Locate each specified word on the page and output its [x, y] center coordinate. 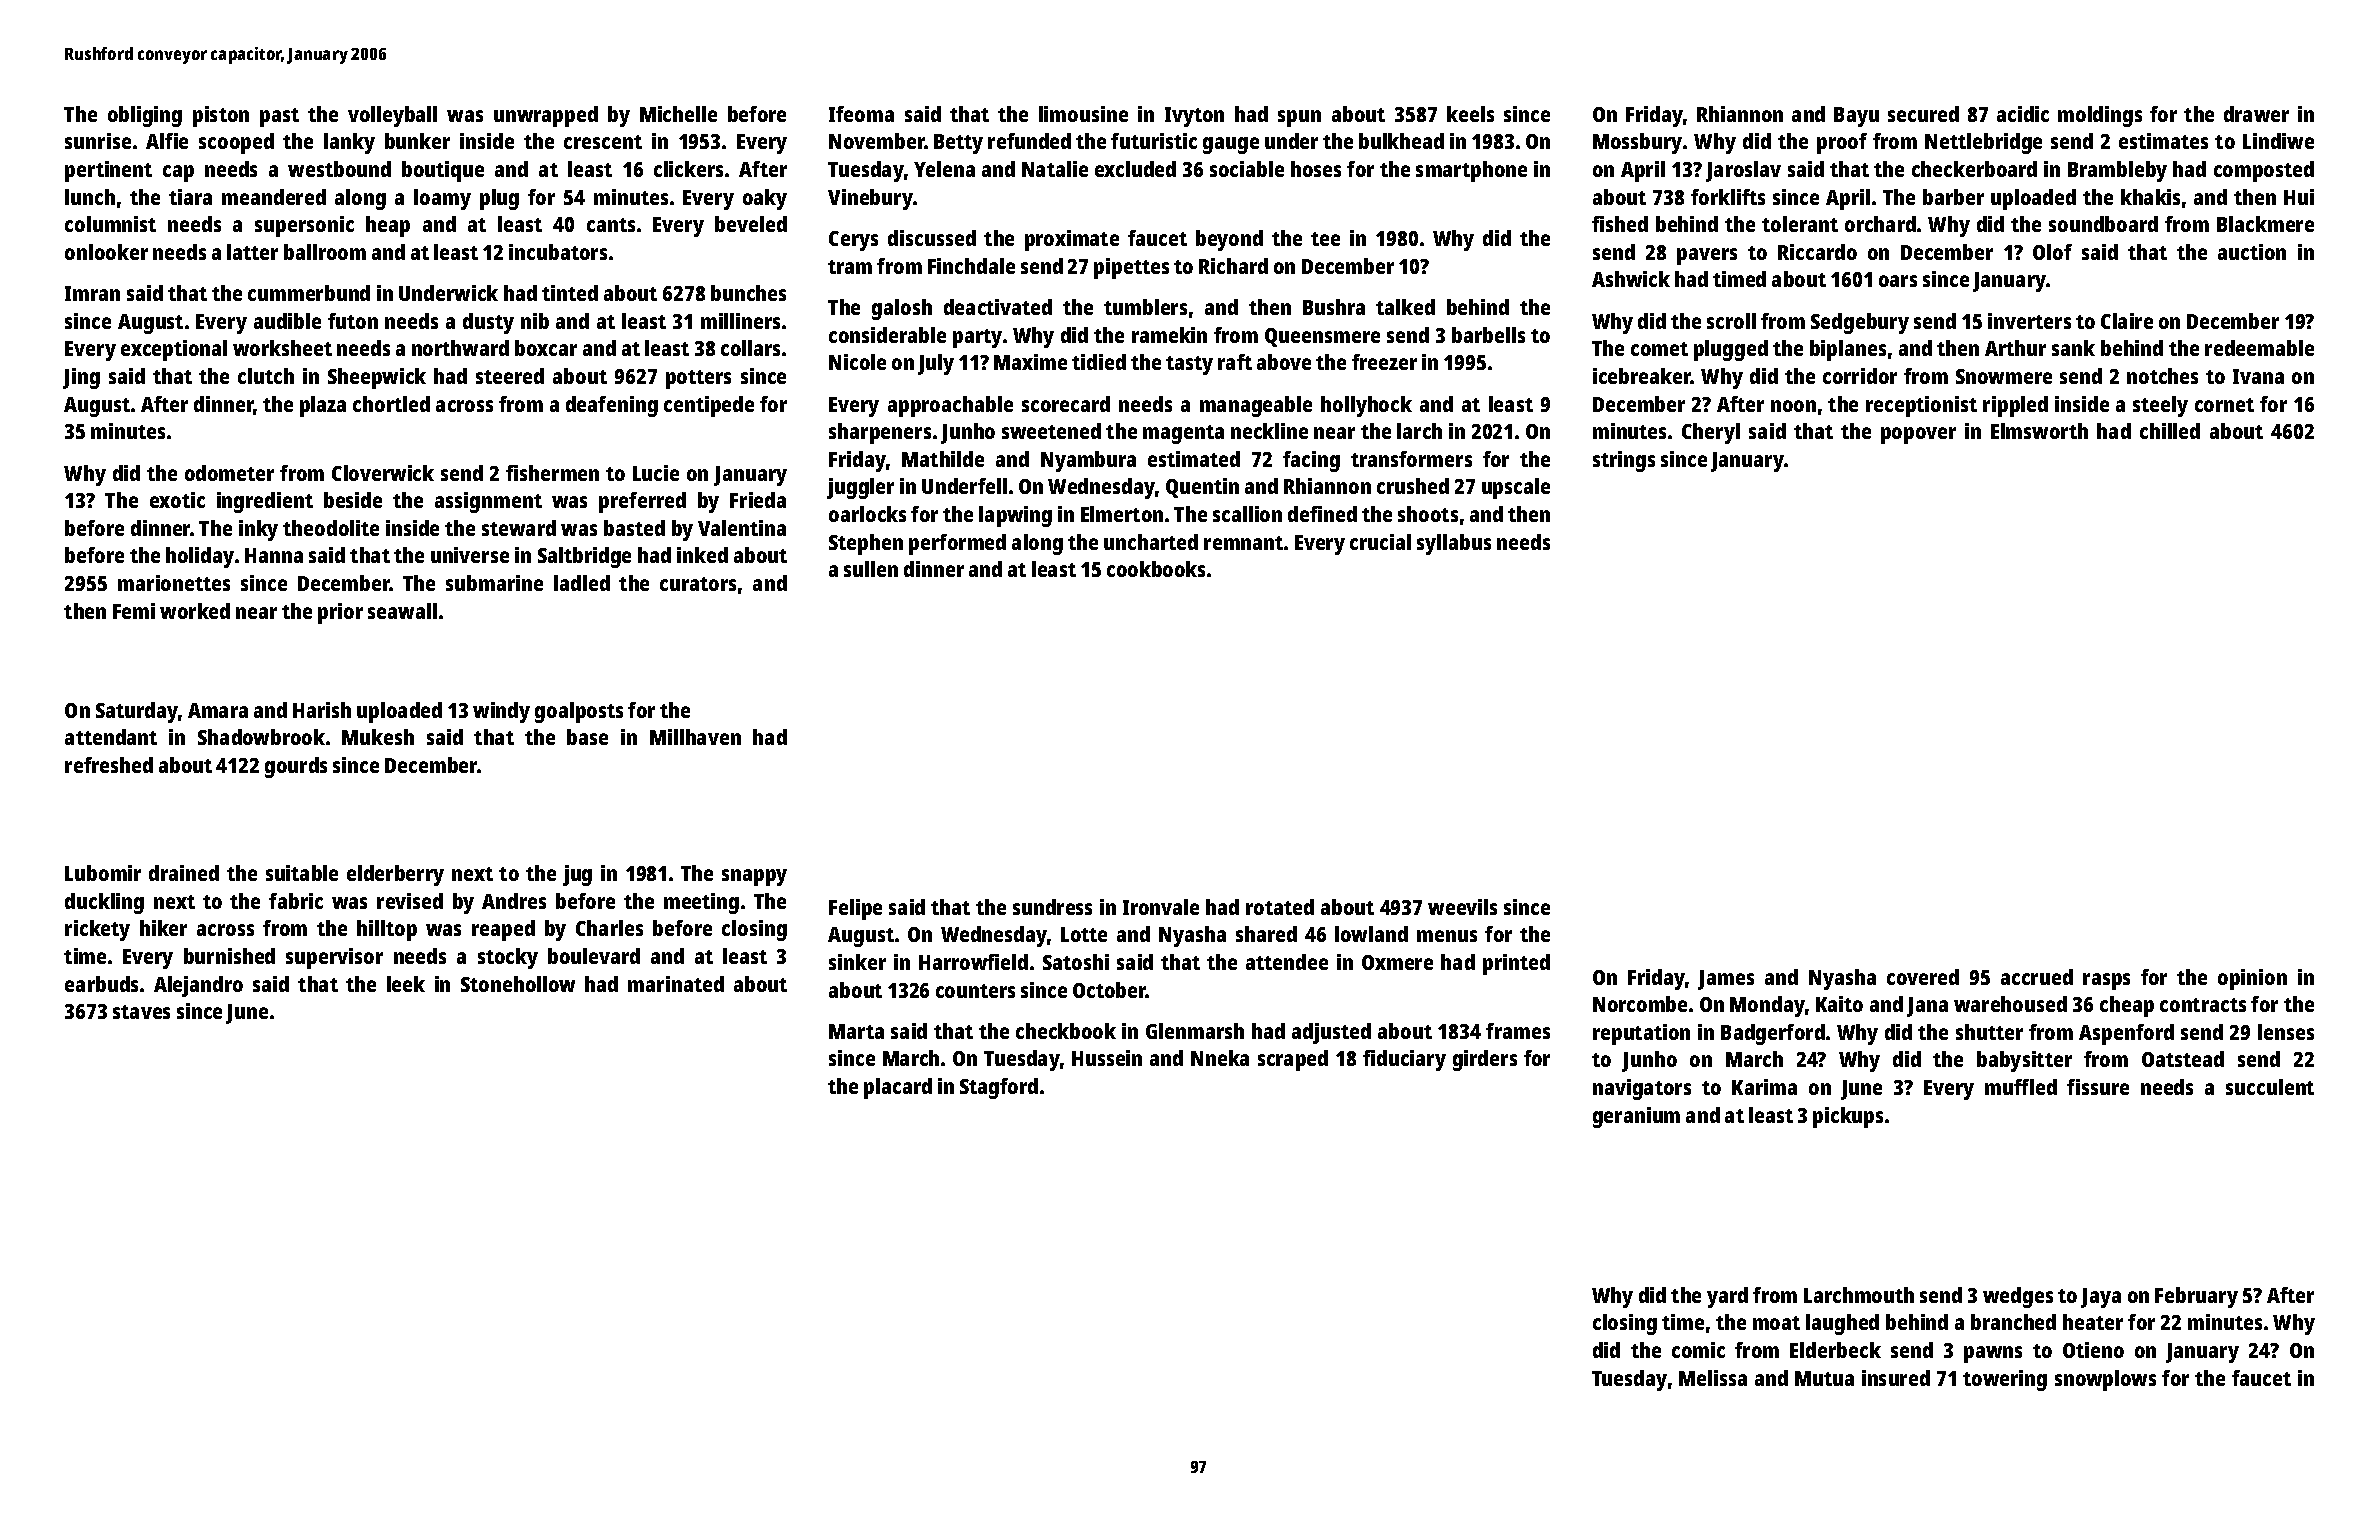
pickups [1848, 1117]
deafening [612, 406]
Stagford [999, 1088]
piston [221, 116]
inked [702, 555]
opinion [2252, 979]
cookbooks [1156, 569]
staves [141, 1012]
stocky [508, 958]
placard [898, 1088]
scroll [1731, 321]
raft [1235, 362]
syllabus [1454, 544]
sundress [1052, 907]
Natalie [1055, 169]
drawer [2256, 114]
